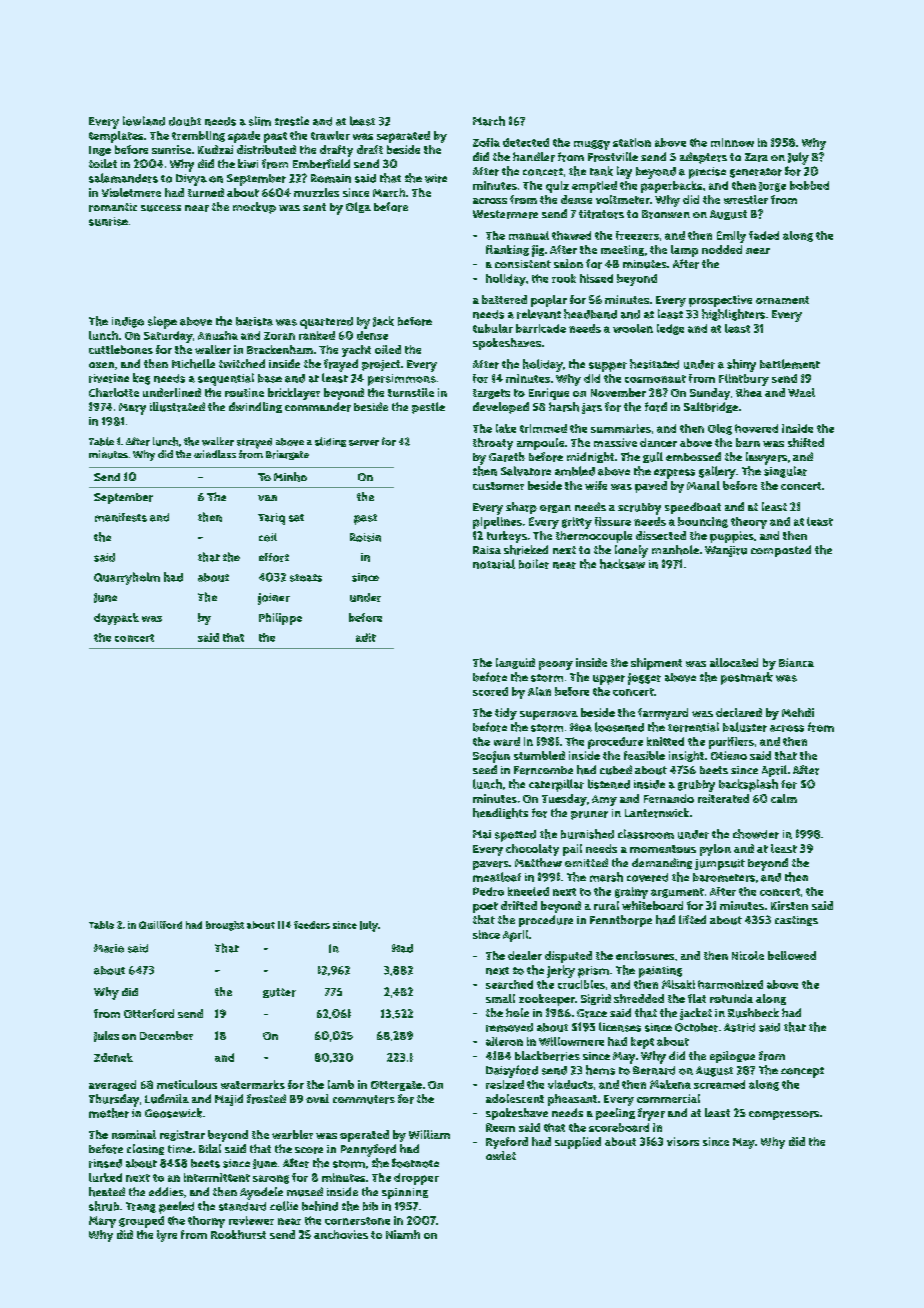 The height and width of the screenshot is (1308, 924). Describe the element at coordinates (396, 1086) in the screenshot. I see `Ottergate` at that location.
